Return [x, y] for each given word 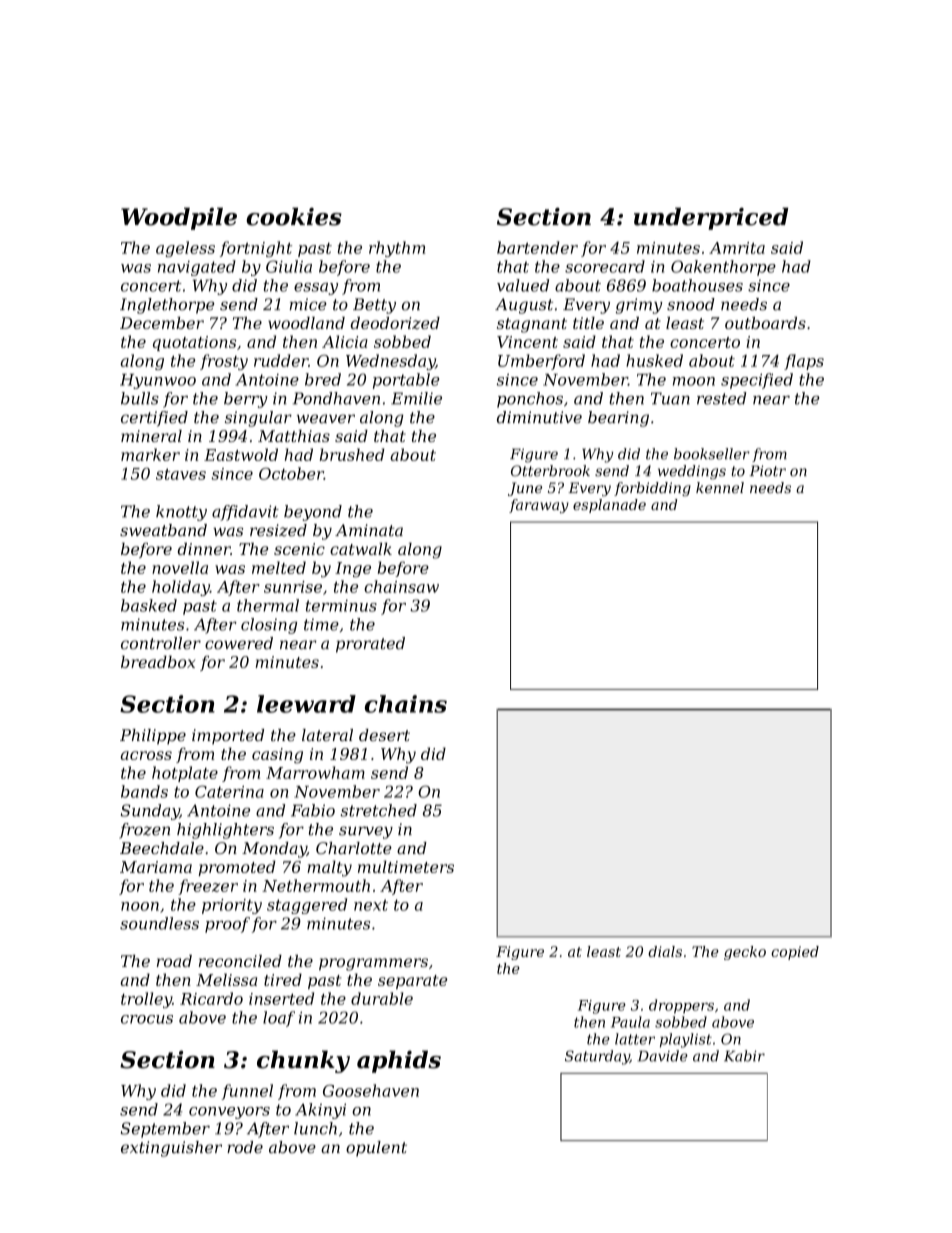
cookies [294, 216]
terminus [341, 606]
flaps [804, 362]
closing [269, 626]
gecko [745, 953]
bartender [537, 247]
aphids [399, 1061]
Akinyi [320, 1111]
